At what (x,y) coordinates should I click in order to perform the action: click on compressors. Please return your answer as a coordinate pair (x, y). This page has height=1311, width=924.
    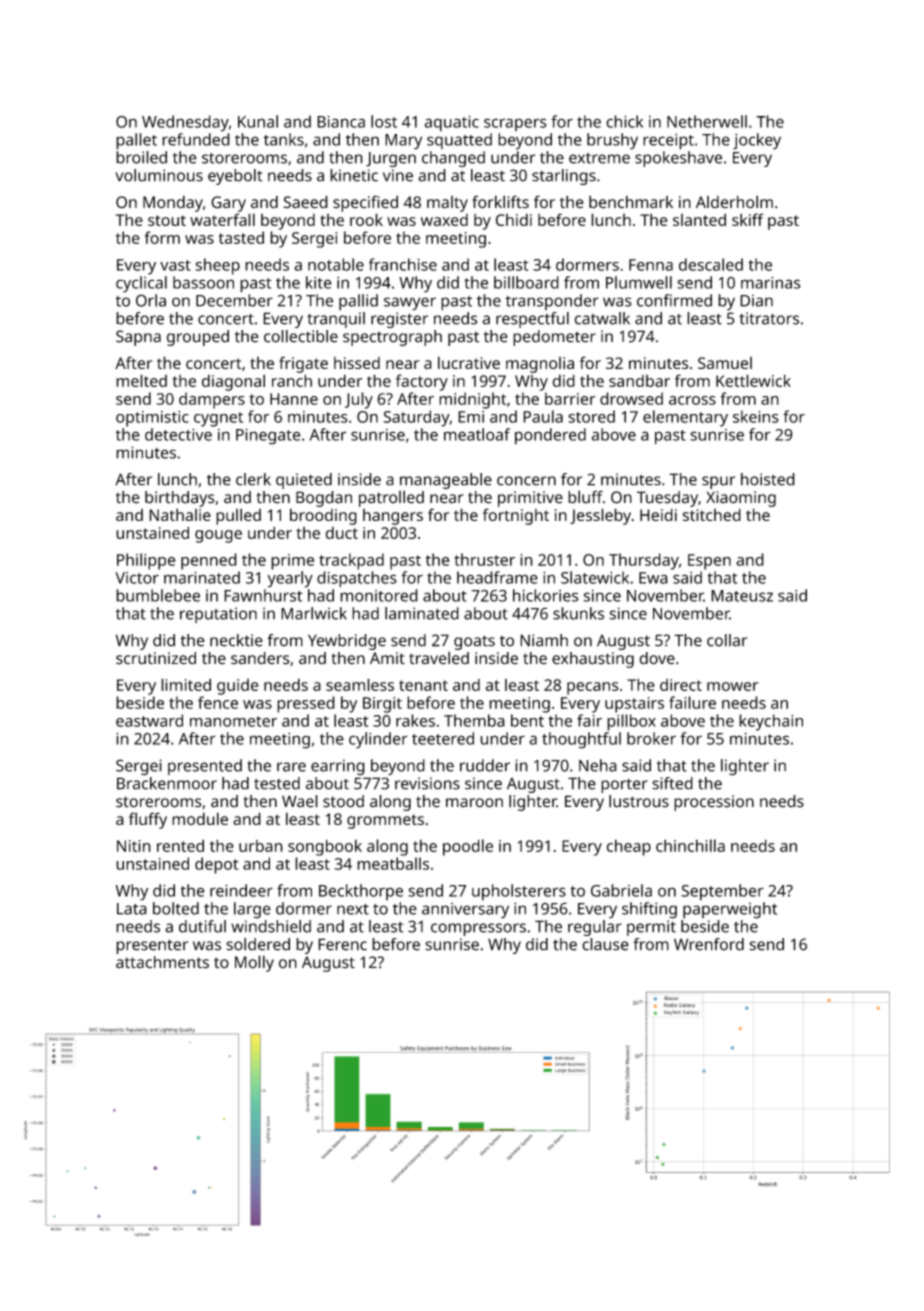
    Looking at the image, I should click on (478, 929).
